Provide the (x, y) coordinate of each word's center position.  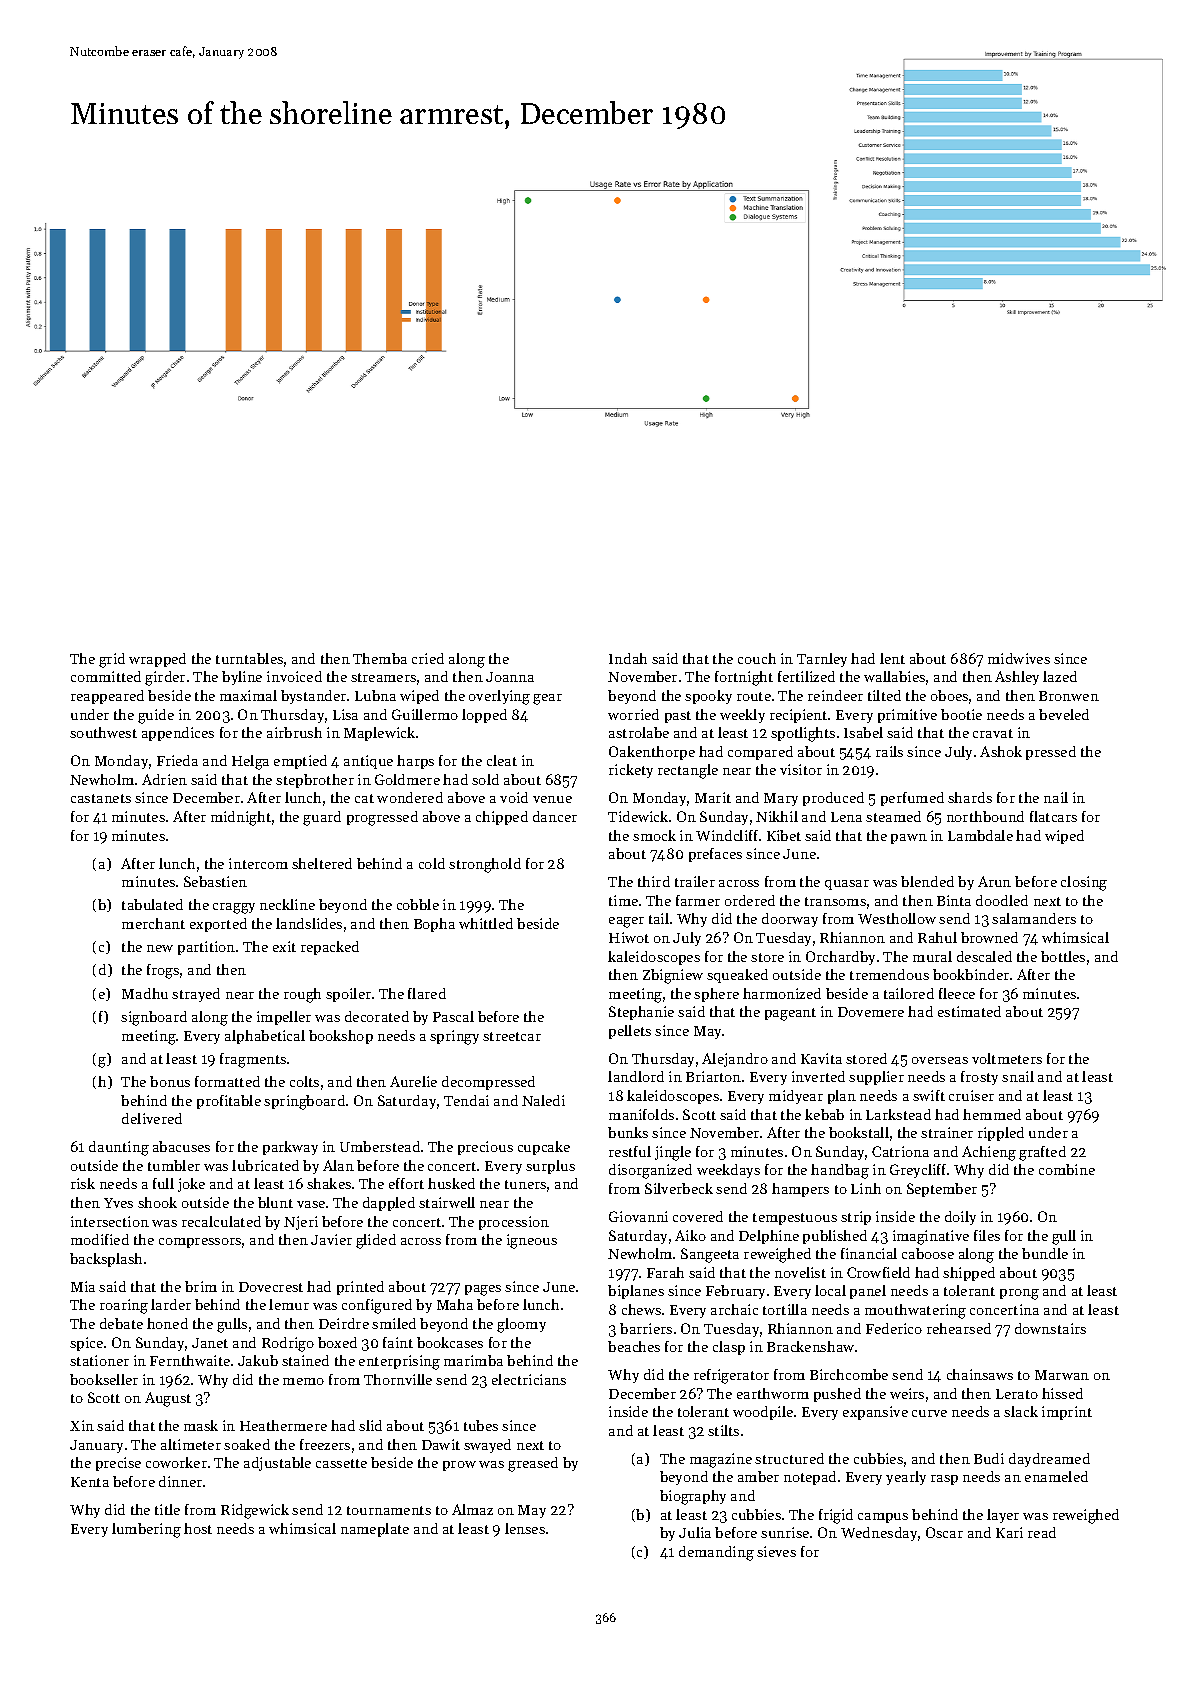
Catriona (900, 1151)
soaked (247, 1444)
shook (157, 1202)
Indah (628, 658)
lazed (1060, 676)
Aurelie (413, 1081)
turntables (249, 658)
